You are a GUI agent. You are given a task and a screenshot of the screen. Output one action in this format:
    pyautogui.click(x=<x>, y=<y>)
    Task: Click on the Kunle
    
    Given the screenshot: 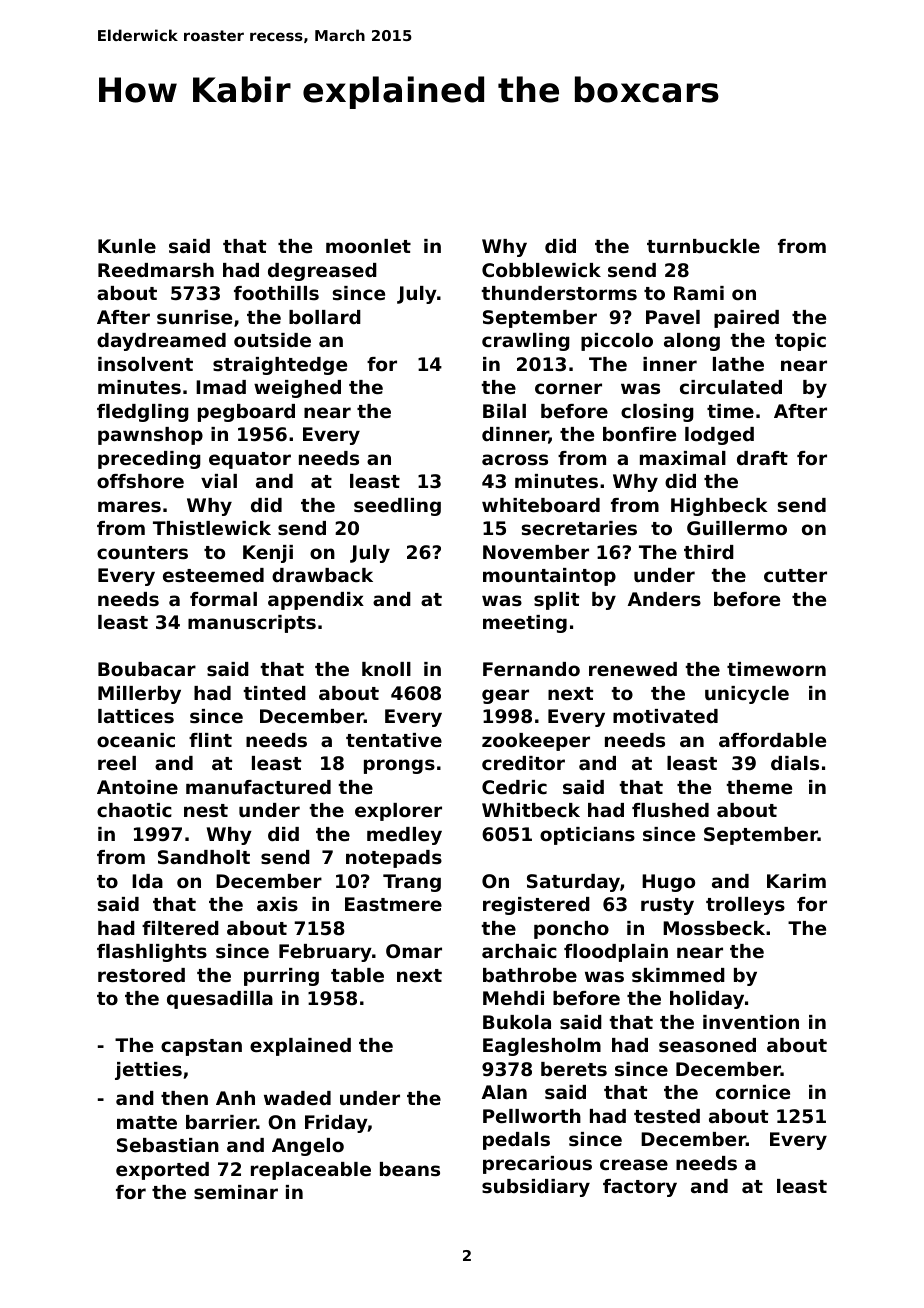 What is the action you would take?
    pyautogui.click(x=127, y=246)
